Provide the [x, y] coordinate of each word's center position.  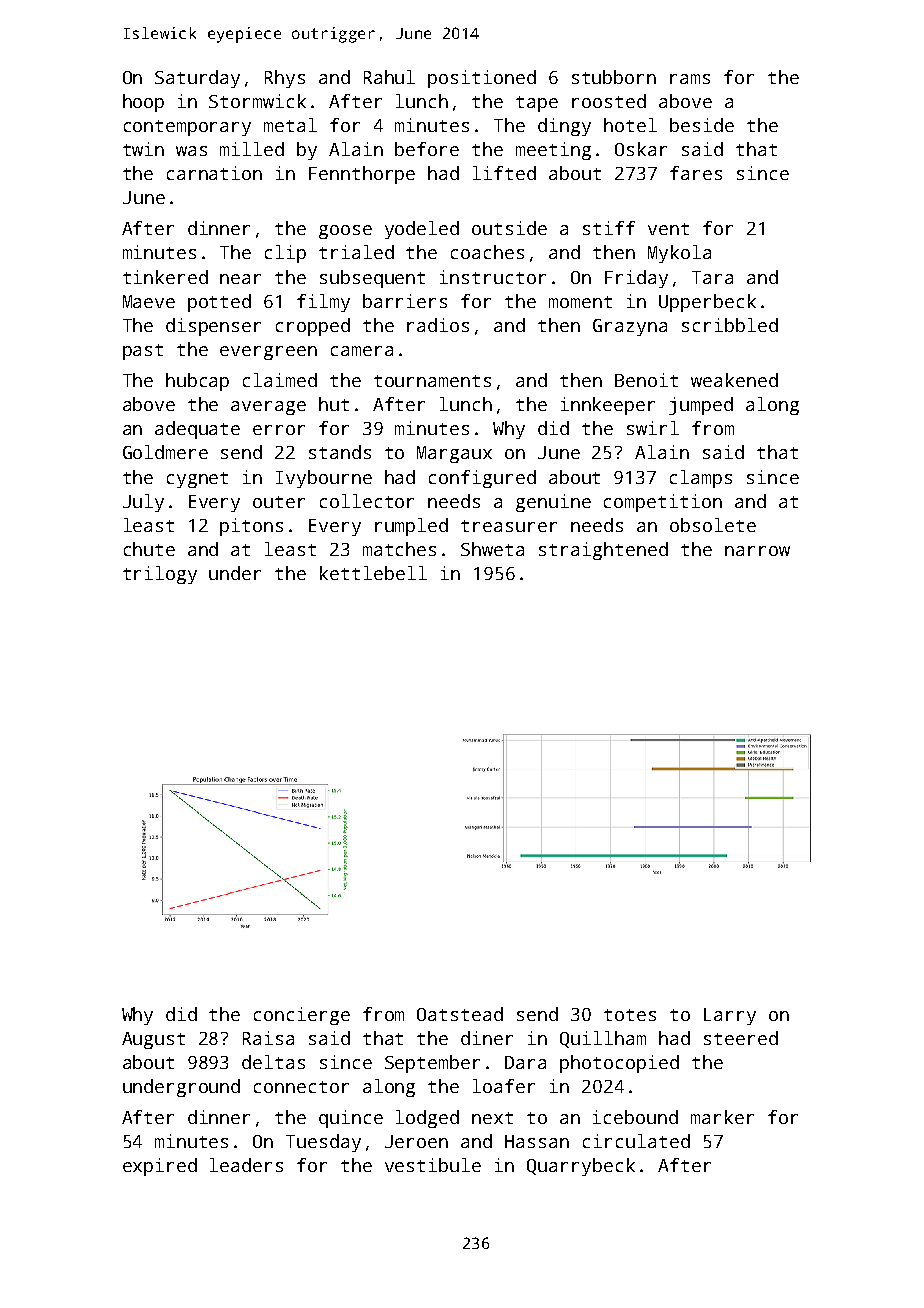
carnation [214, 173]
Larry [730, 1016]
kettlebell [373, 573]
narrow [757, 551]
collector [367, 501]
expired [160, 1167]
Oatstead [460, 1014]
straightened [603, 551]
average [268, 408]
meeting [553, 151]
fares [696, 173]
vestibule [433, 1165]
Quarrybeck [581, 1167]
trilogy [160, 575]
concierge [302, 1016]
